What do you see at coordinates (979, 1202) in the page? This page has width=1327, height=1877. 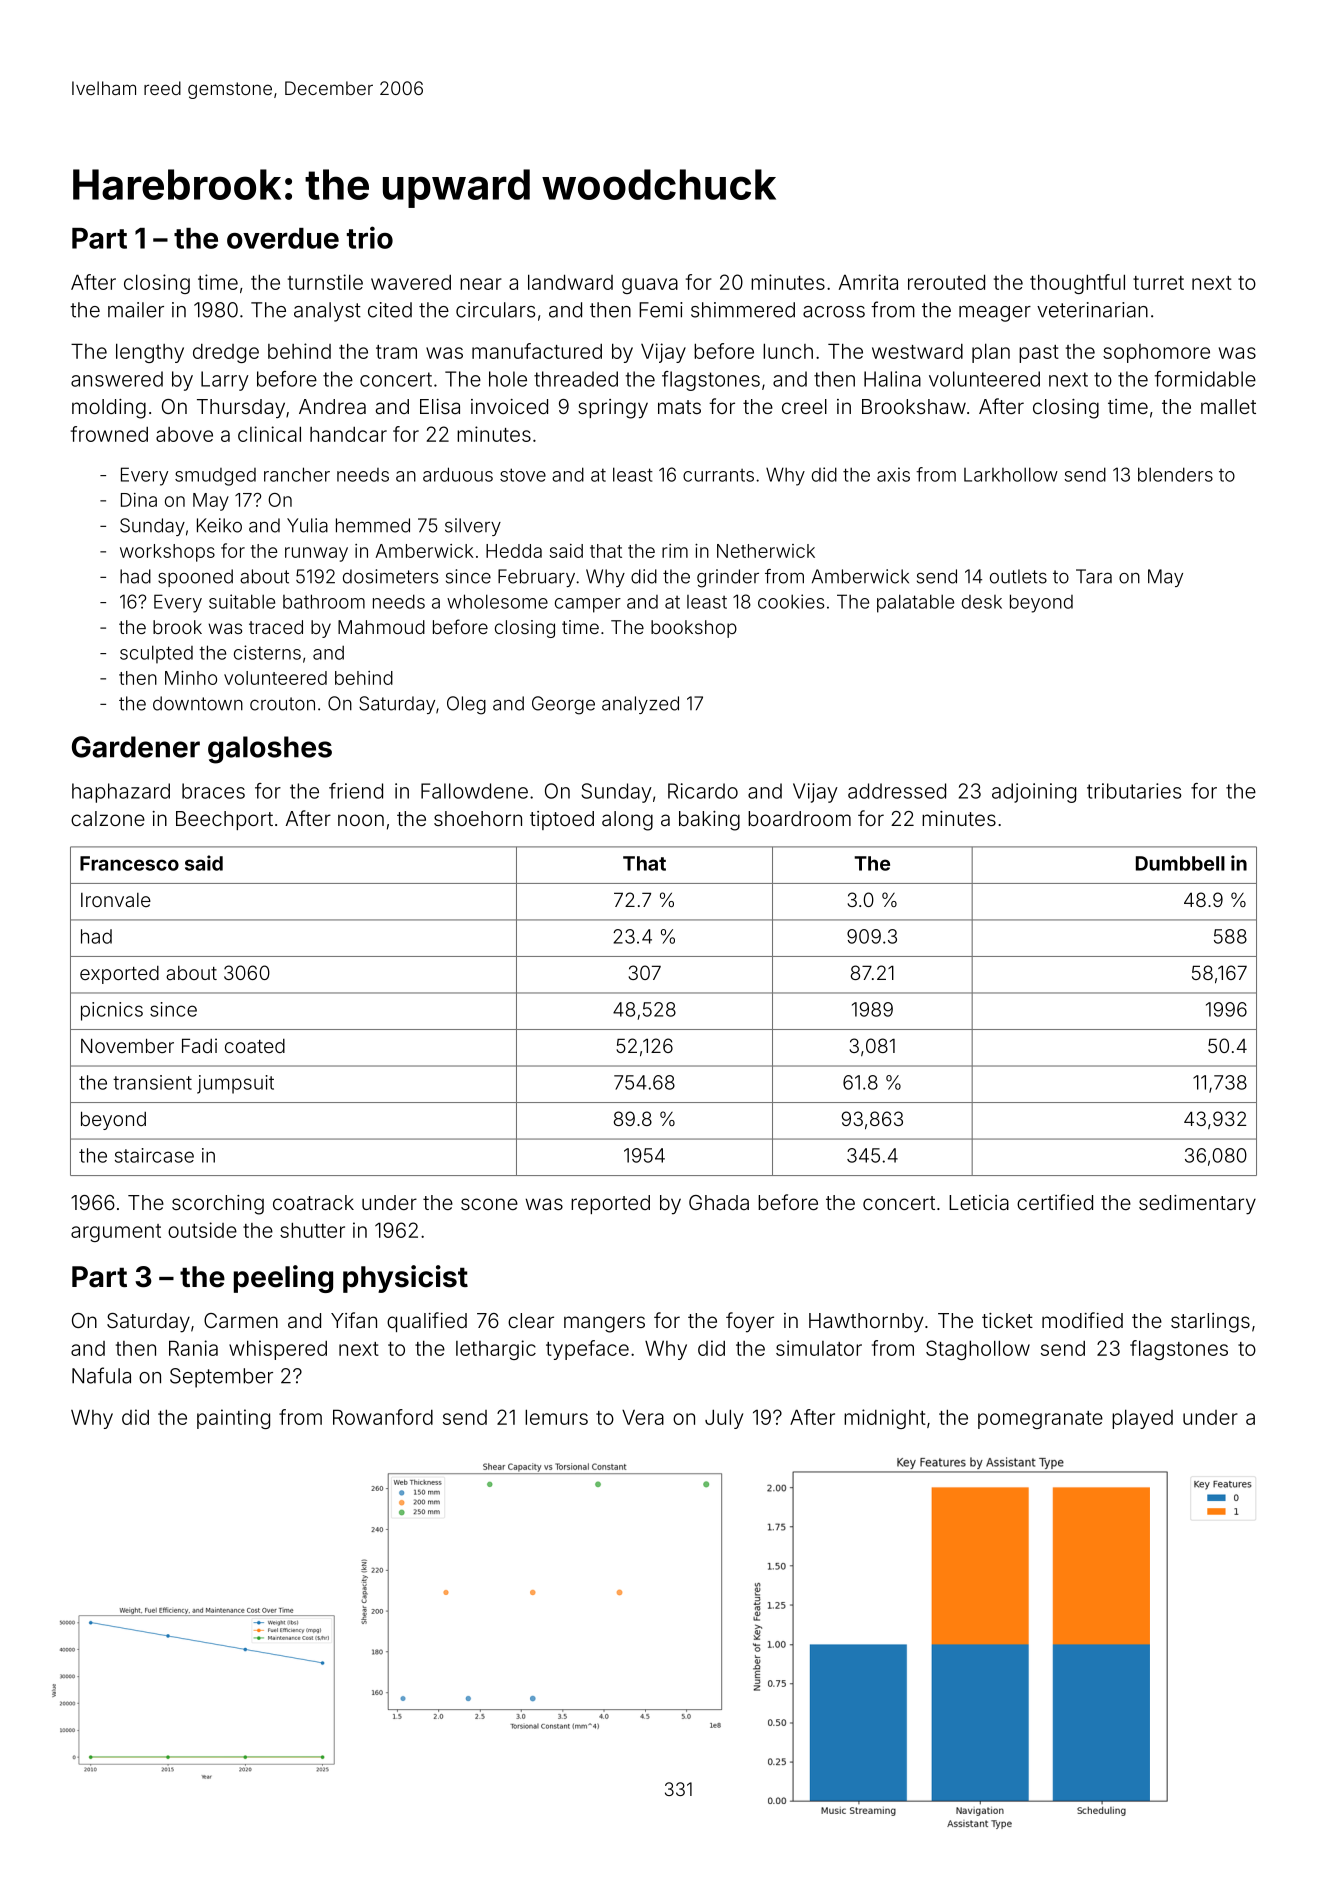 I see `Leticia` at bounding box center [979, 1202].
